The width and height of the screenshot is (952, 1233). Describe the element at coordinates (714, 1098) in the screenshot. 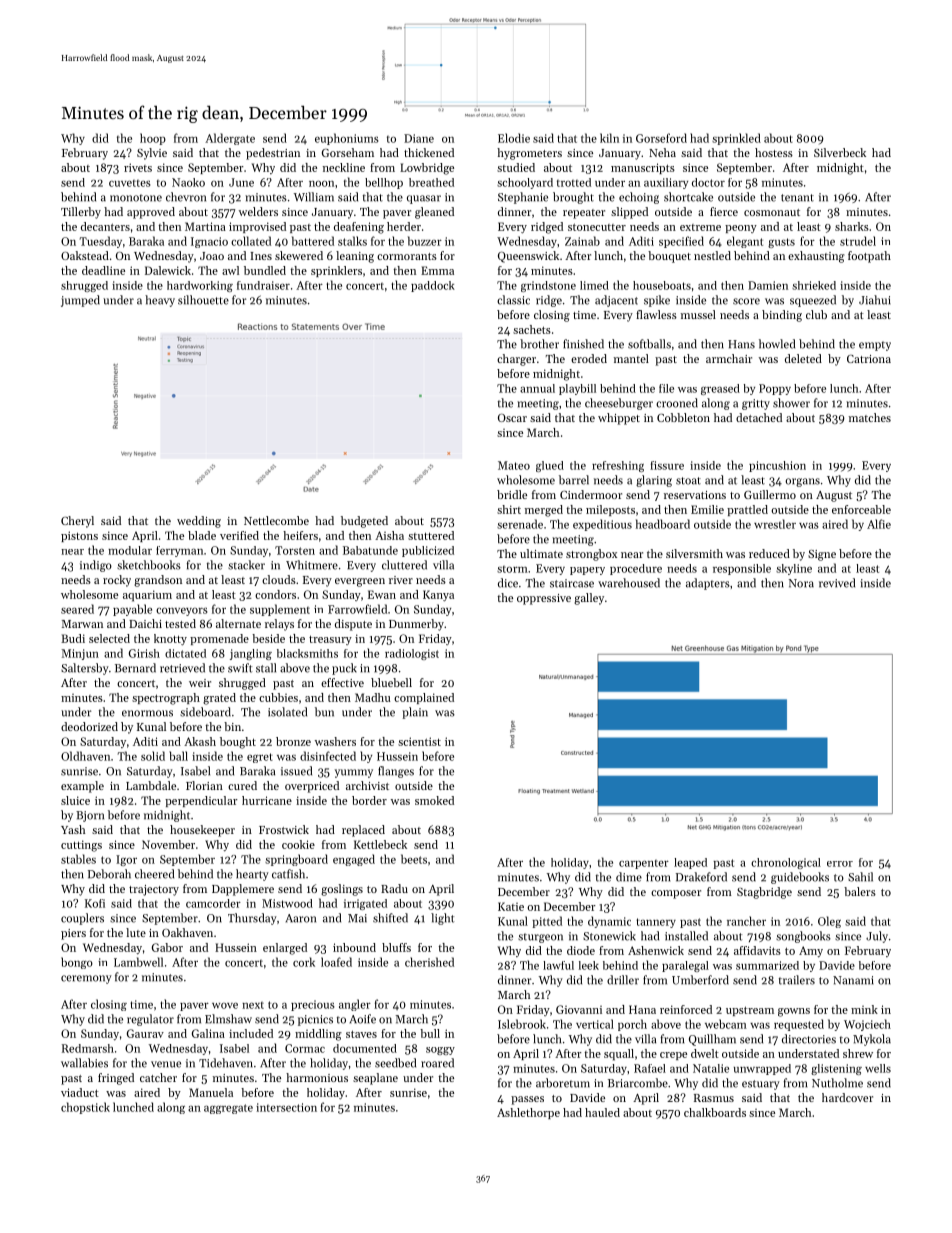

I see `Rasmus` at that location.
